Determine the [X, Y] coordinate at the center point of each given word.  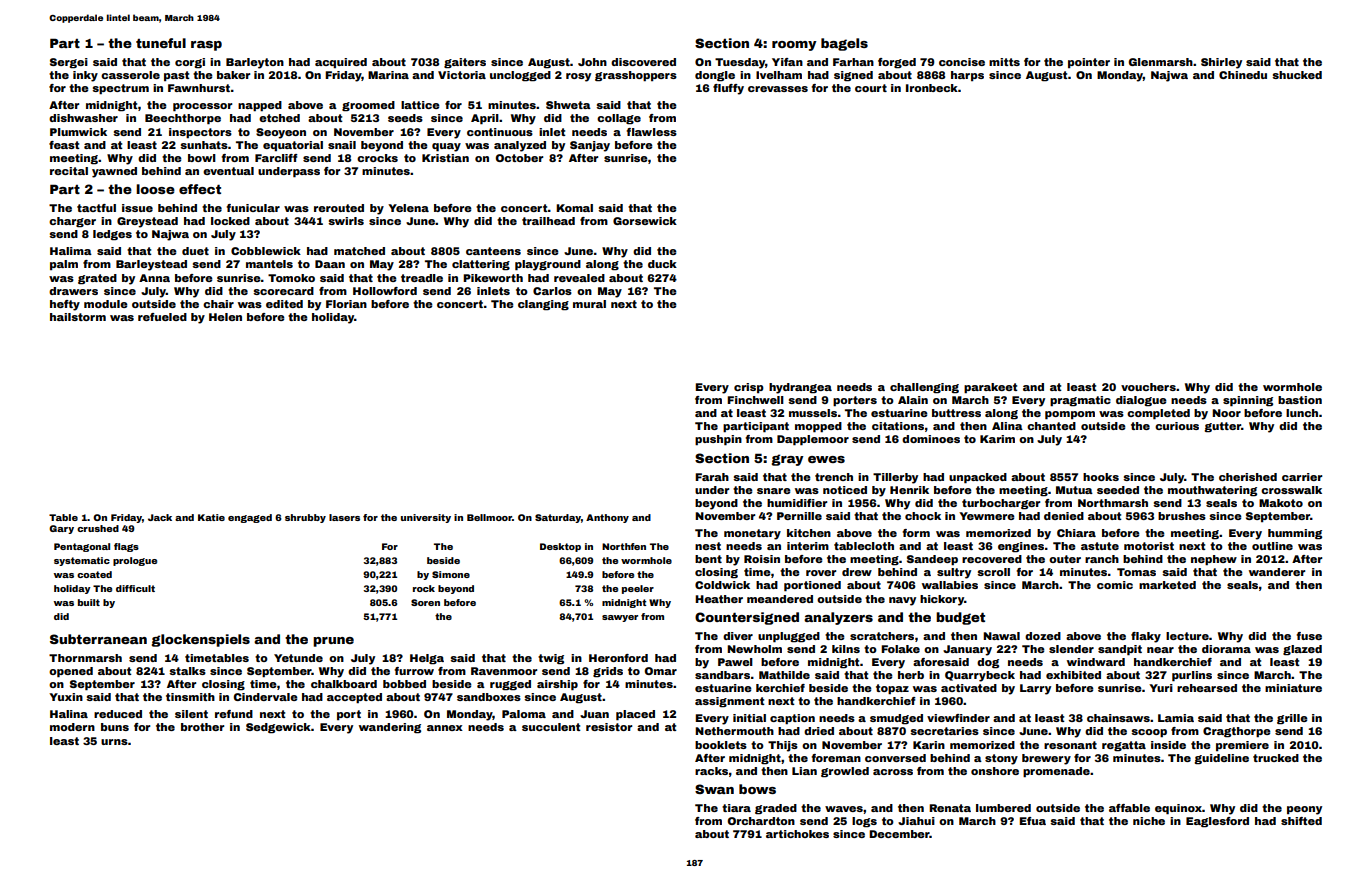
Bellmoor [489, 517]
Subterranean [98, 639]
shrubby [305, 518]
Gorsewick [645, 221]
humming [1295, 534]
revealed [579, 278]
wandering [390, 728]
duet [195, 251]
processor [202, 107]
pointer [1089, 63]
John [592, 62]
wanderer [1277, 572]
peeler [638, 589]
